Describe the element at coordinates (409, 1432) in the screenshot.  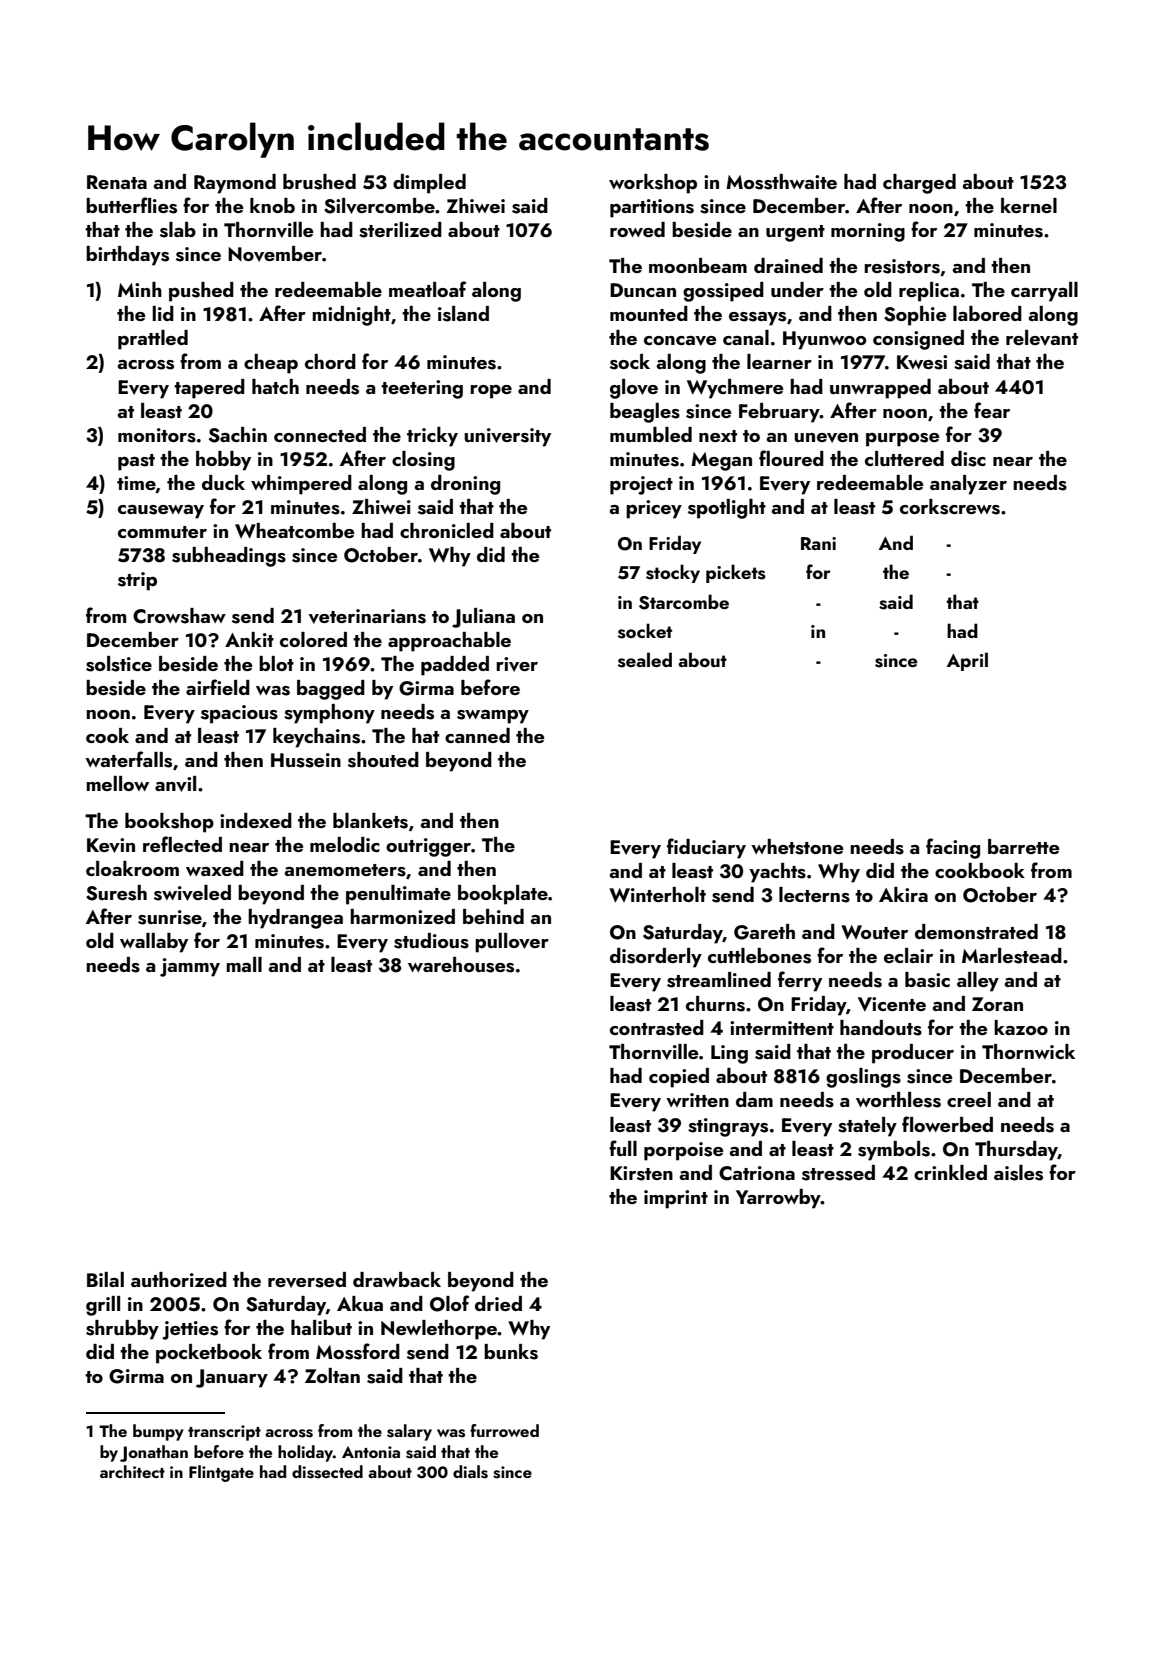
I see `salary` at that location.
